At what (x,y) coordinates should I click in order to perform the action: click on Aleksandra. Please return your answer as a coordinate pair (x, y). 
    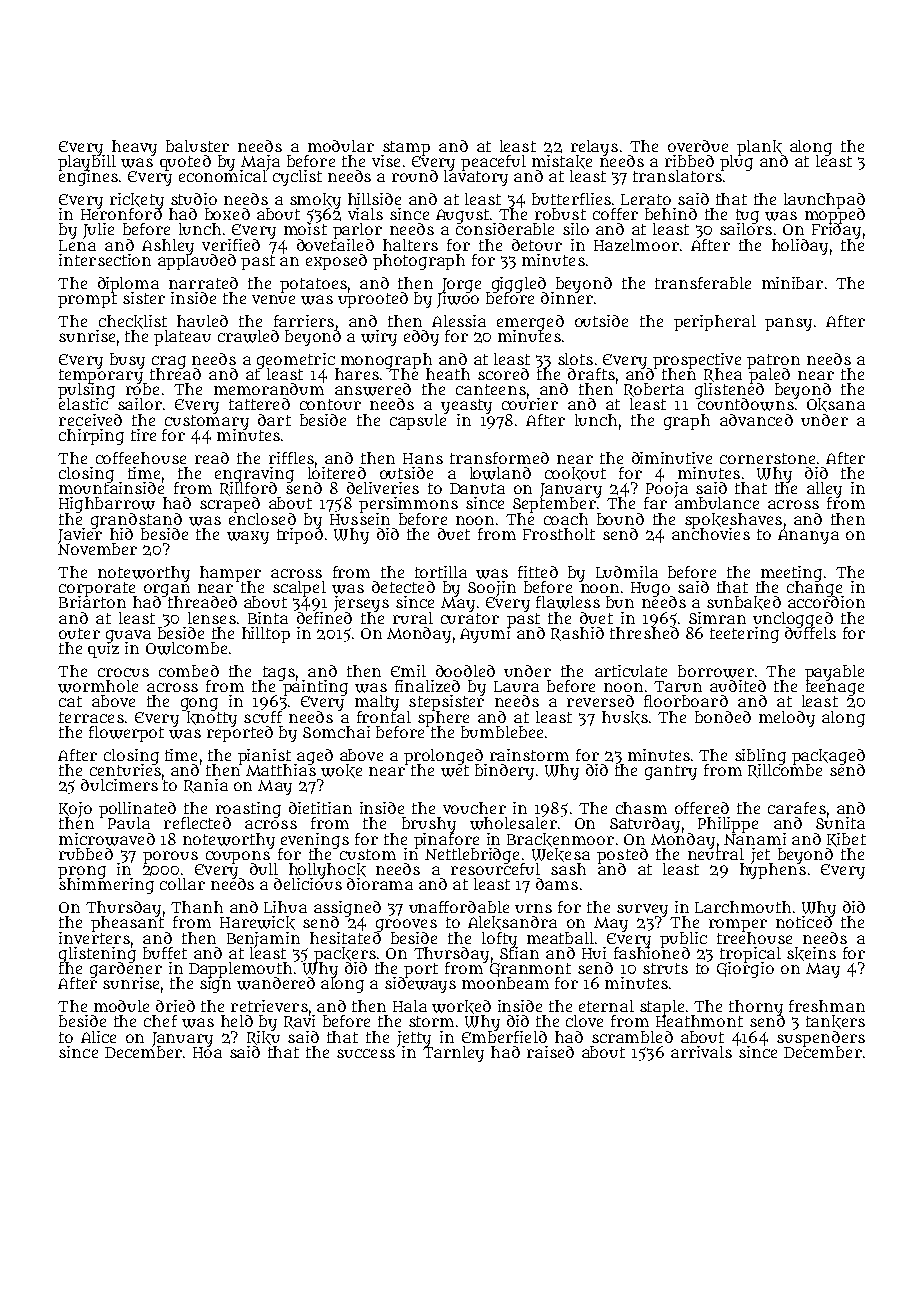
    Looking at the image, I should click on (512, 923).
